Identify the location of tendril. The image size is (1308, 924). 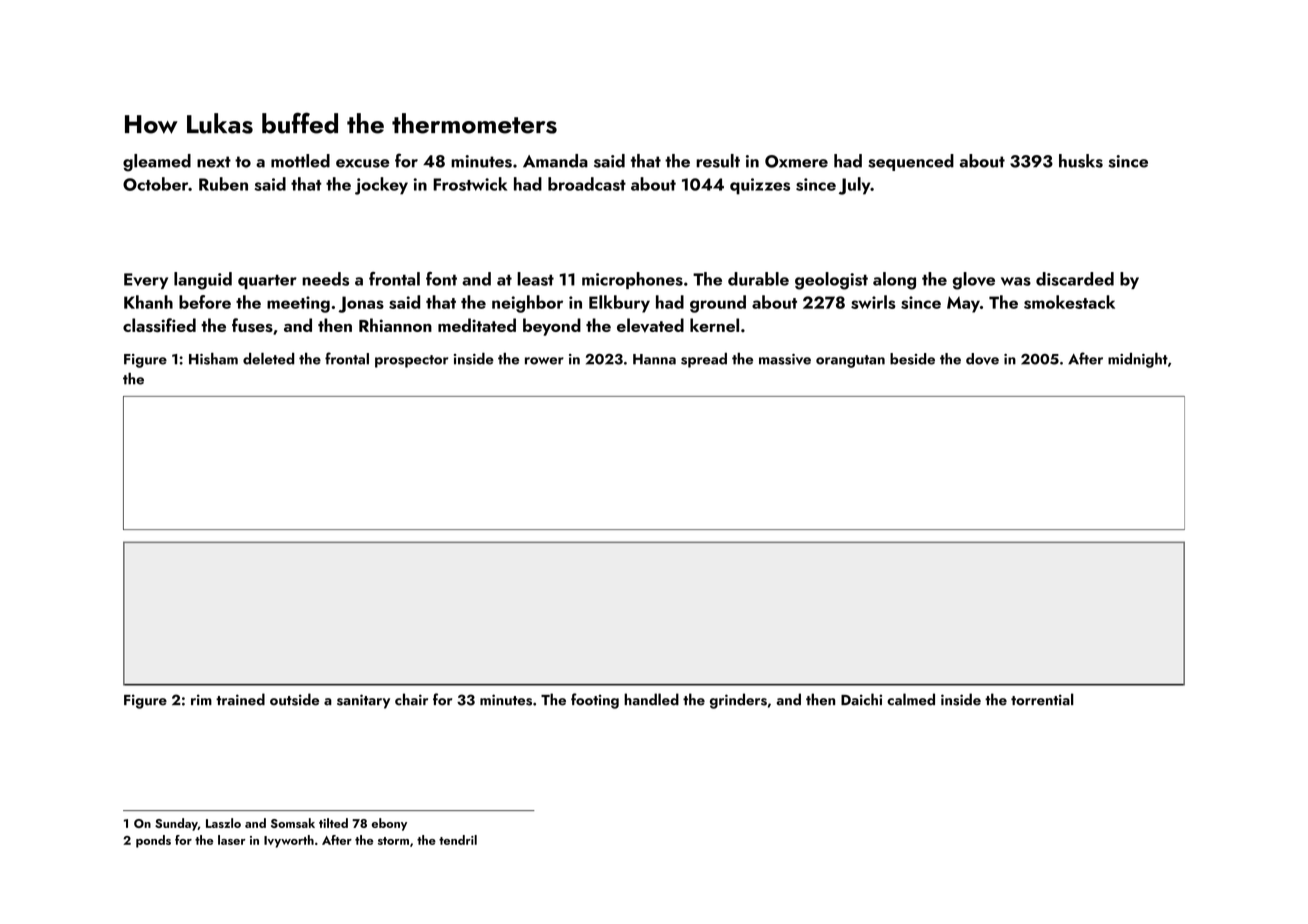
(458, 840).
